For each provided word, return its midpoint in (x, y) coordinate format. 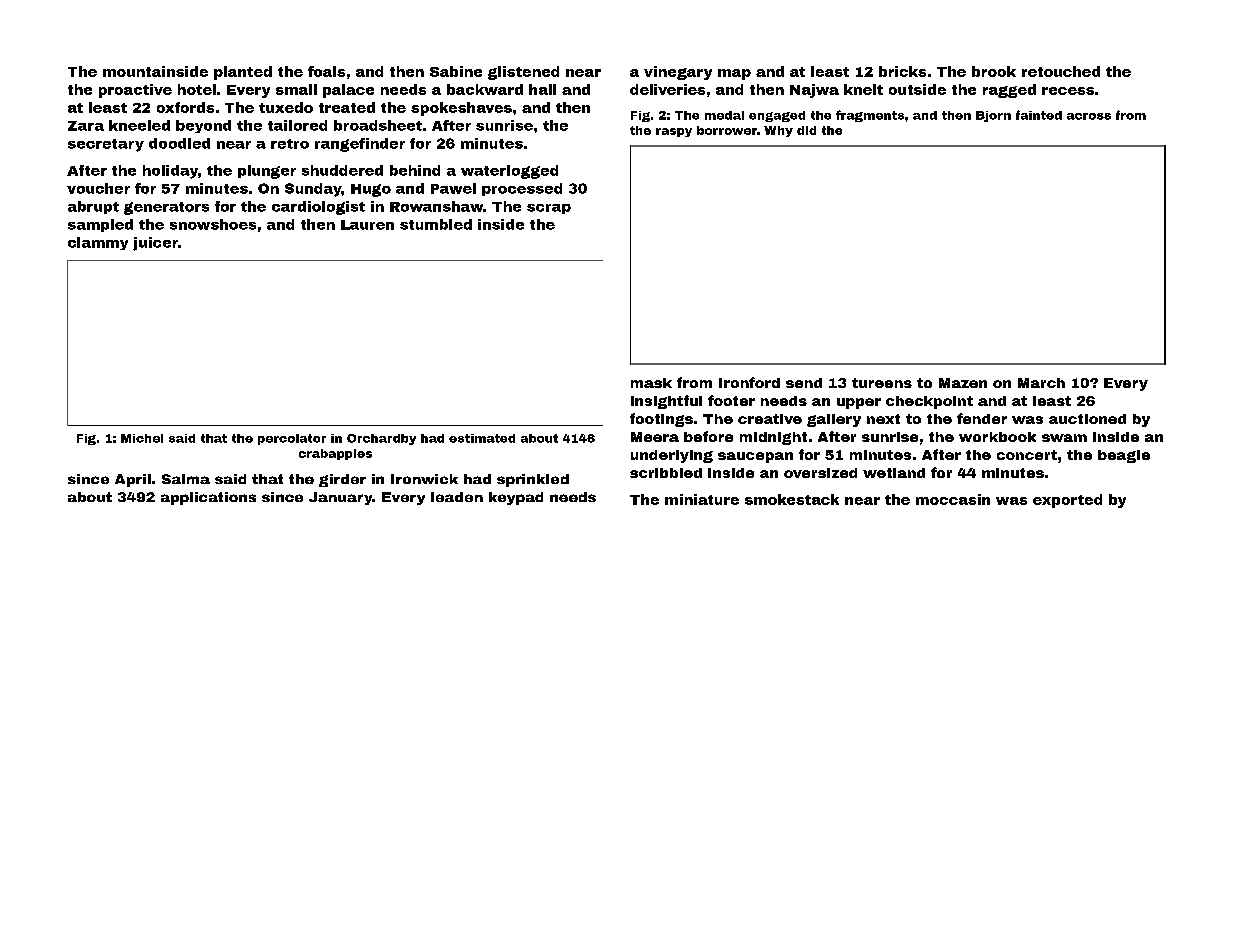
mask (651, 383)
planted (243, 73)
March (1041, 383)
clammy (98, 243)
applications (208, 498)
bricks (902, 71)
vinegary (678, 73)
